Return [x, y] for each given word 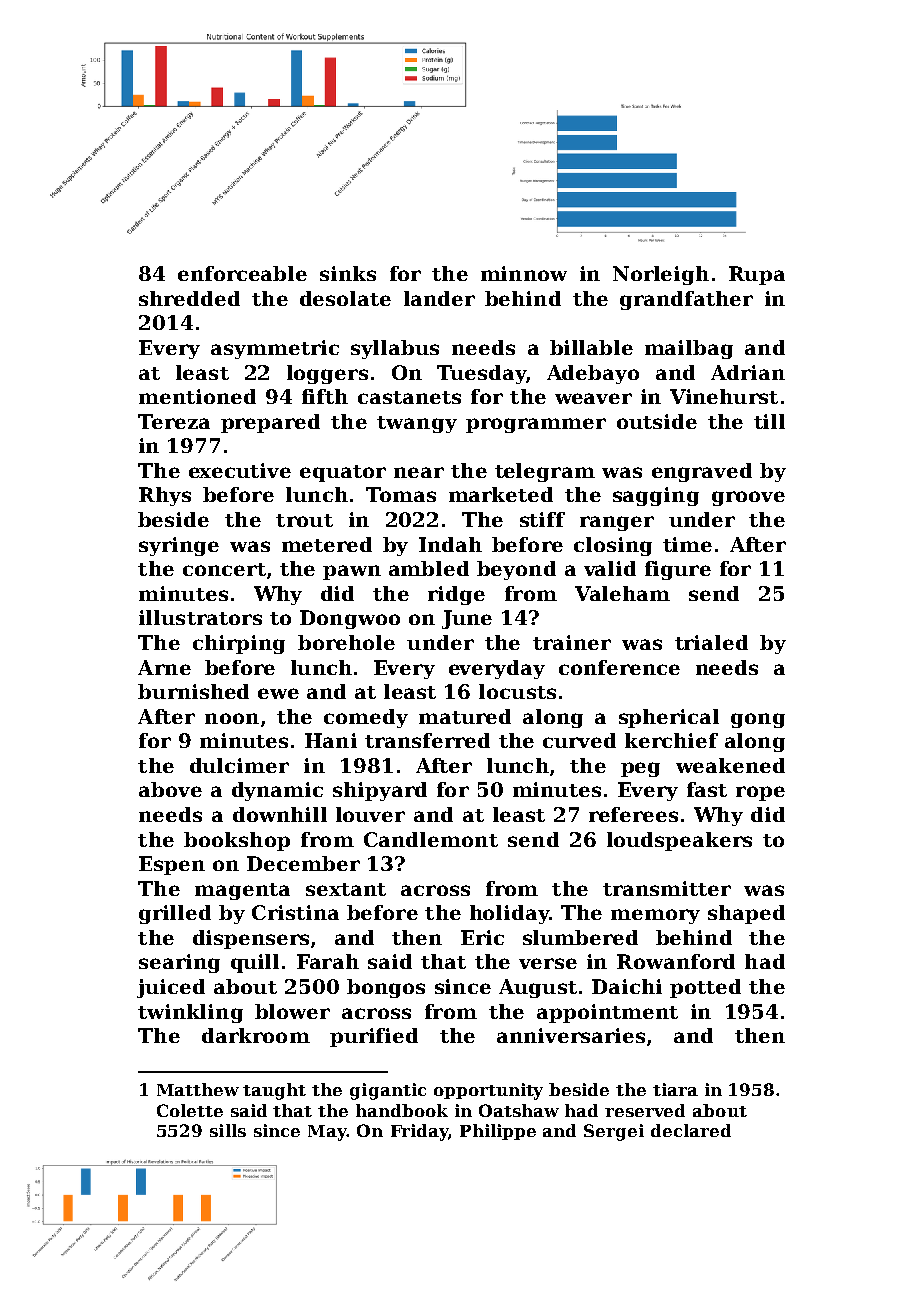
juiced [171, 988]
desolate [345, 298]
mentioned [197, 396]
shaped [746, 914]
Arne [164, 667]
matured [465, 716]
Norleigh [661, 275]
